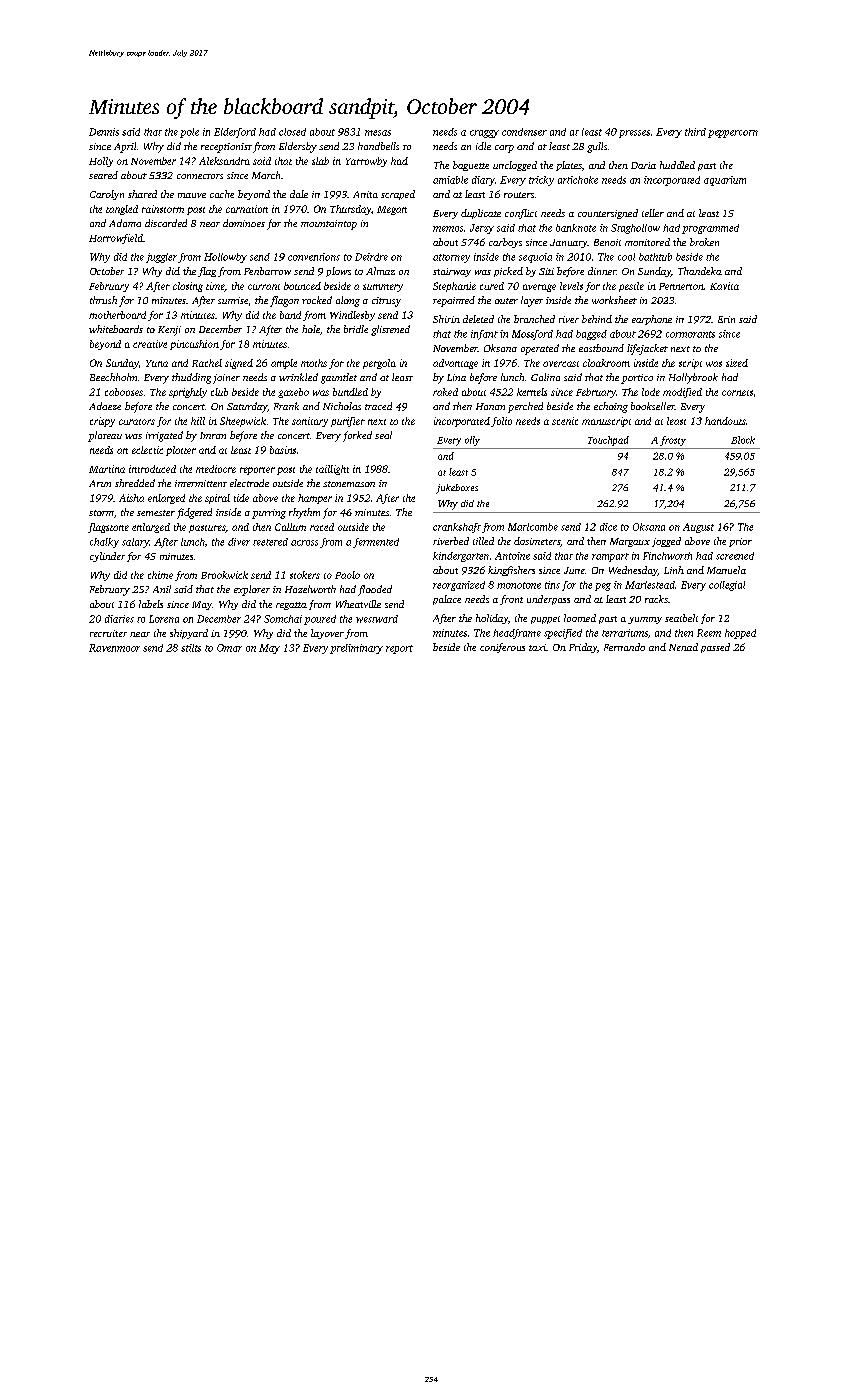  I want to click on programmed, so click(710, 229).
